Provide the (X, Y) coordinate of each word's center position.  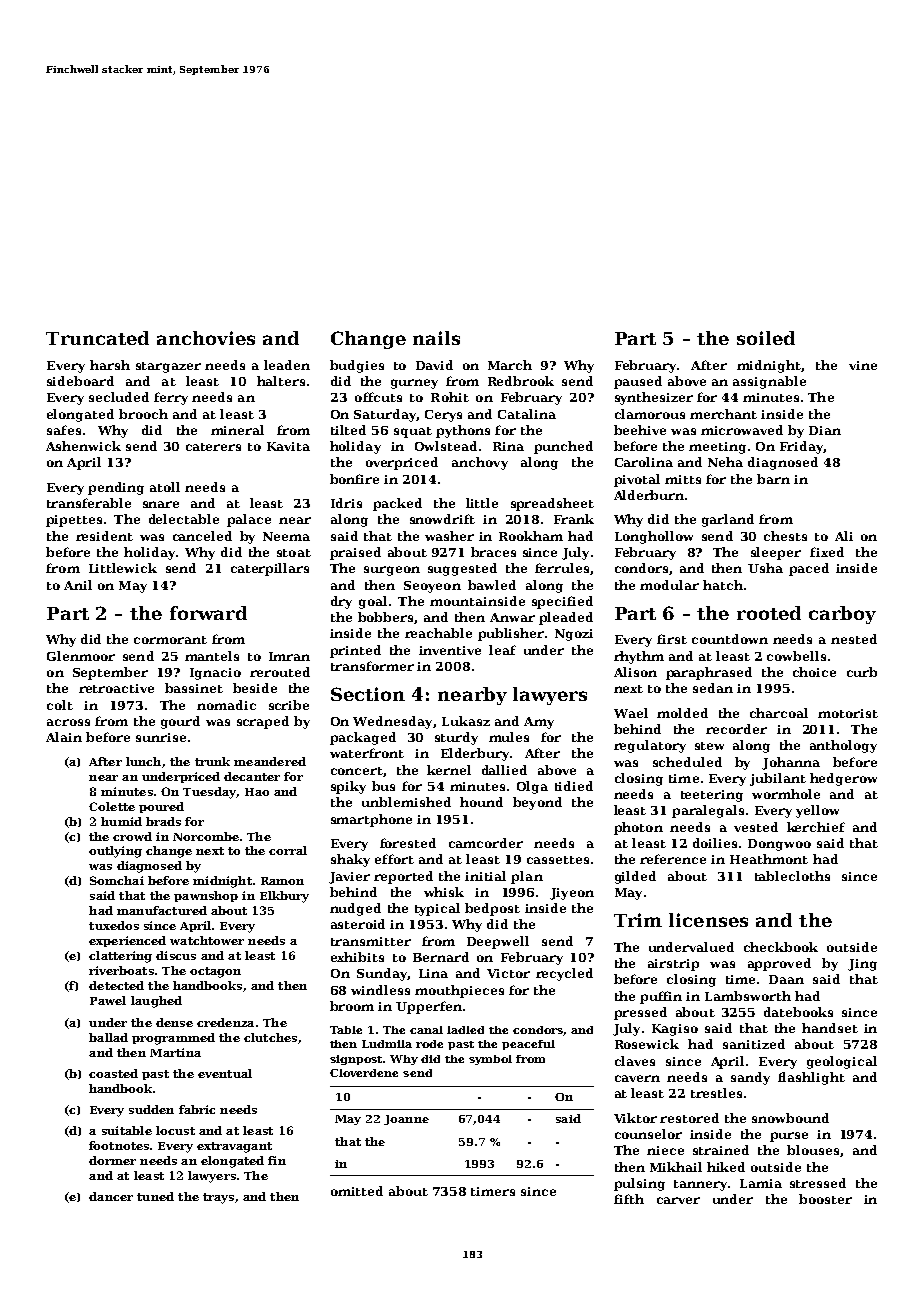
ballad (108, 1037)
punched (563, 447)
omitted (357, 1191)
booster (825, 1199)
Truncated (97, 338)
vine (863, 365)
